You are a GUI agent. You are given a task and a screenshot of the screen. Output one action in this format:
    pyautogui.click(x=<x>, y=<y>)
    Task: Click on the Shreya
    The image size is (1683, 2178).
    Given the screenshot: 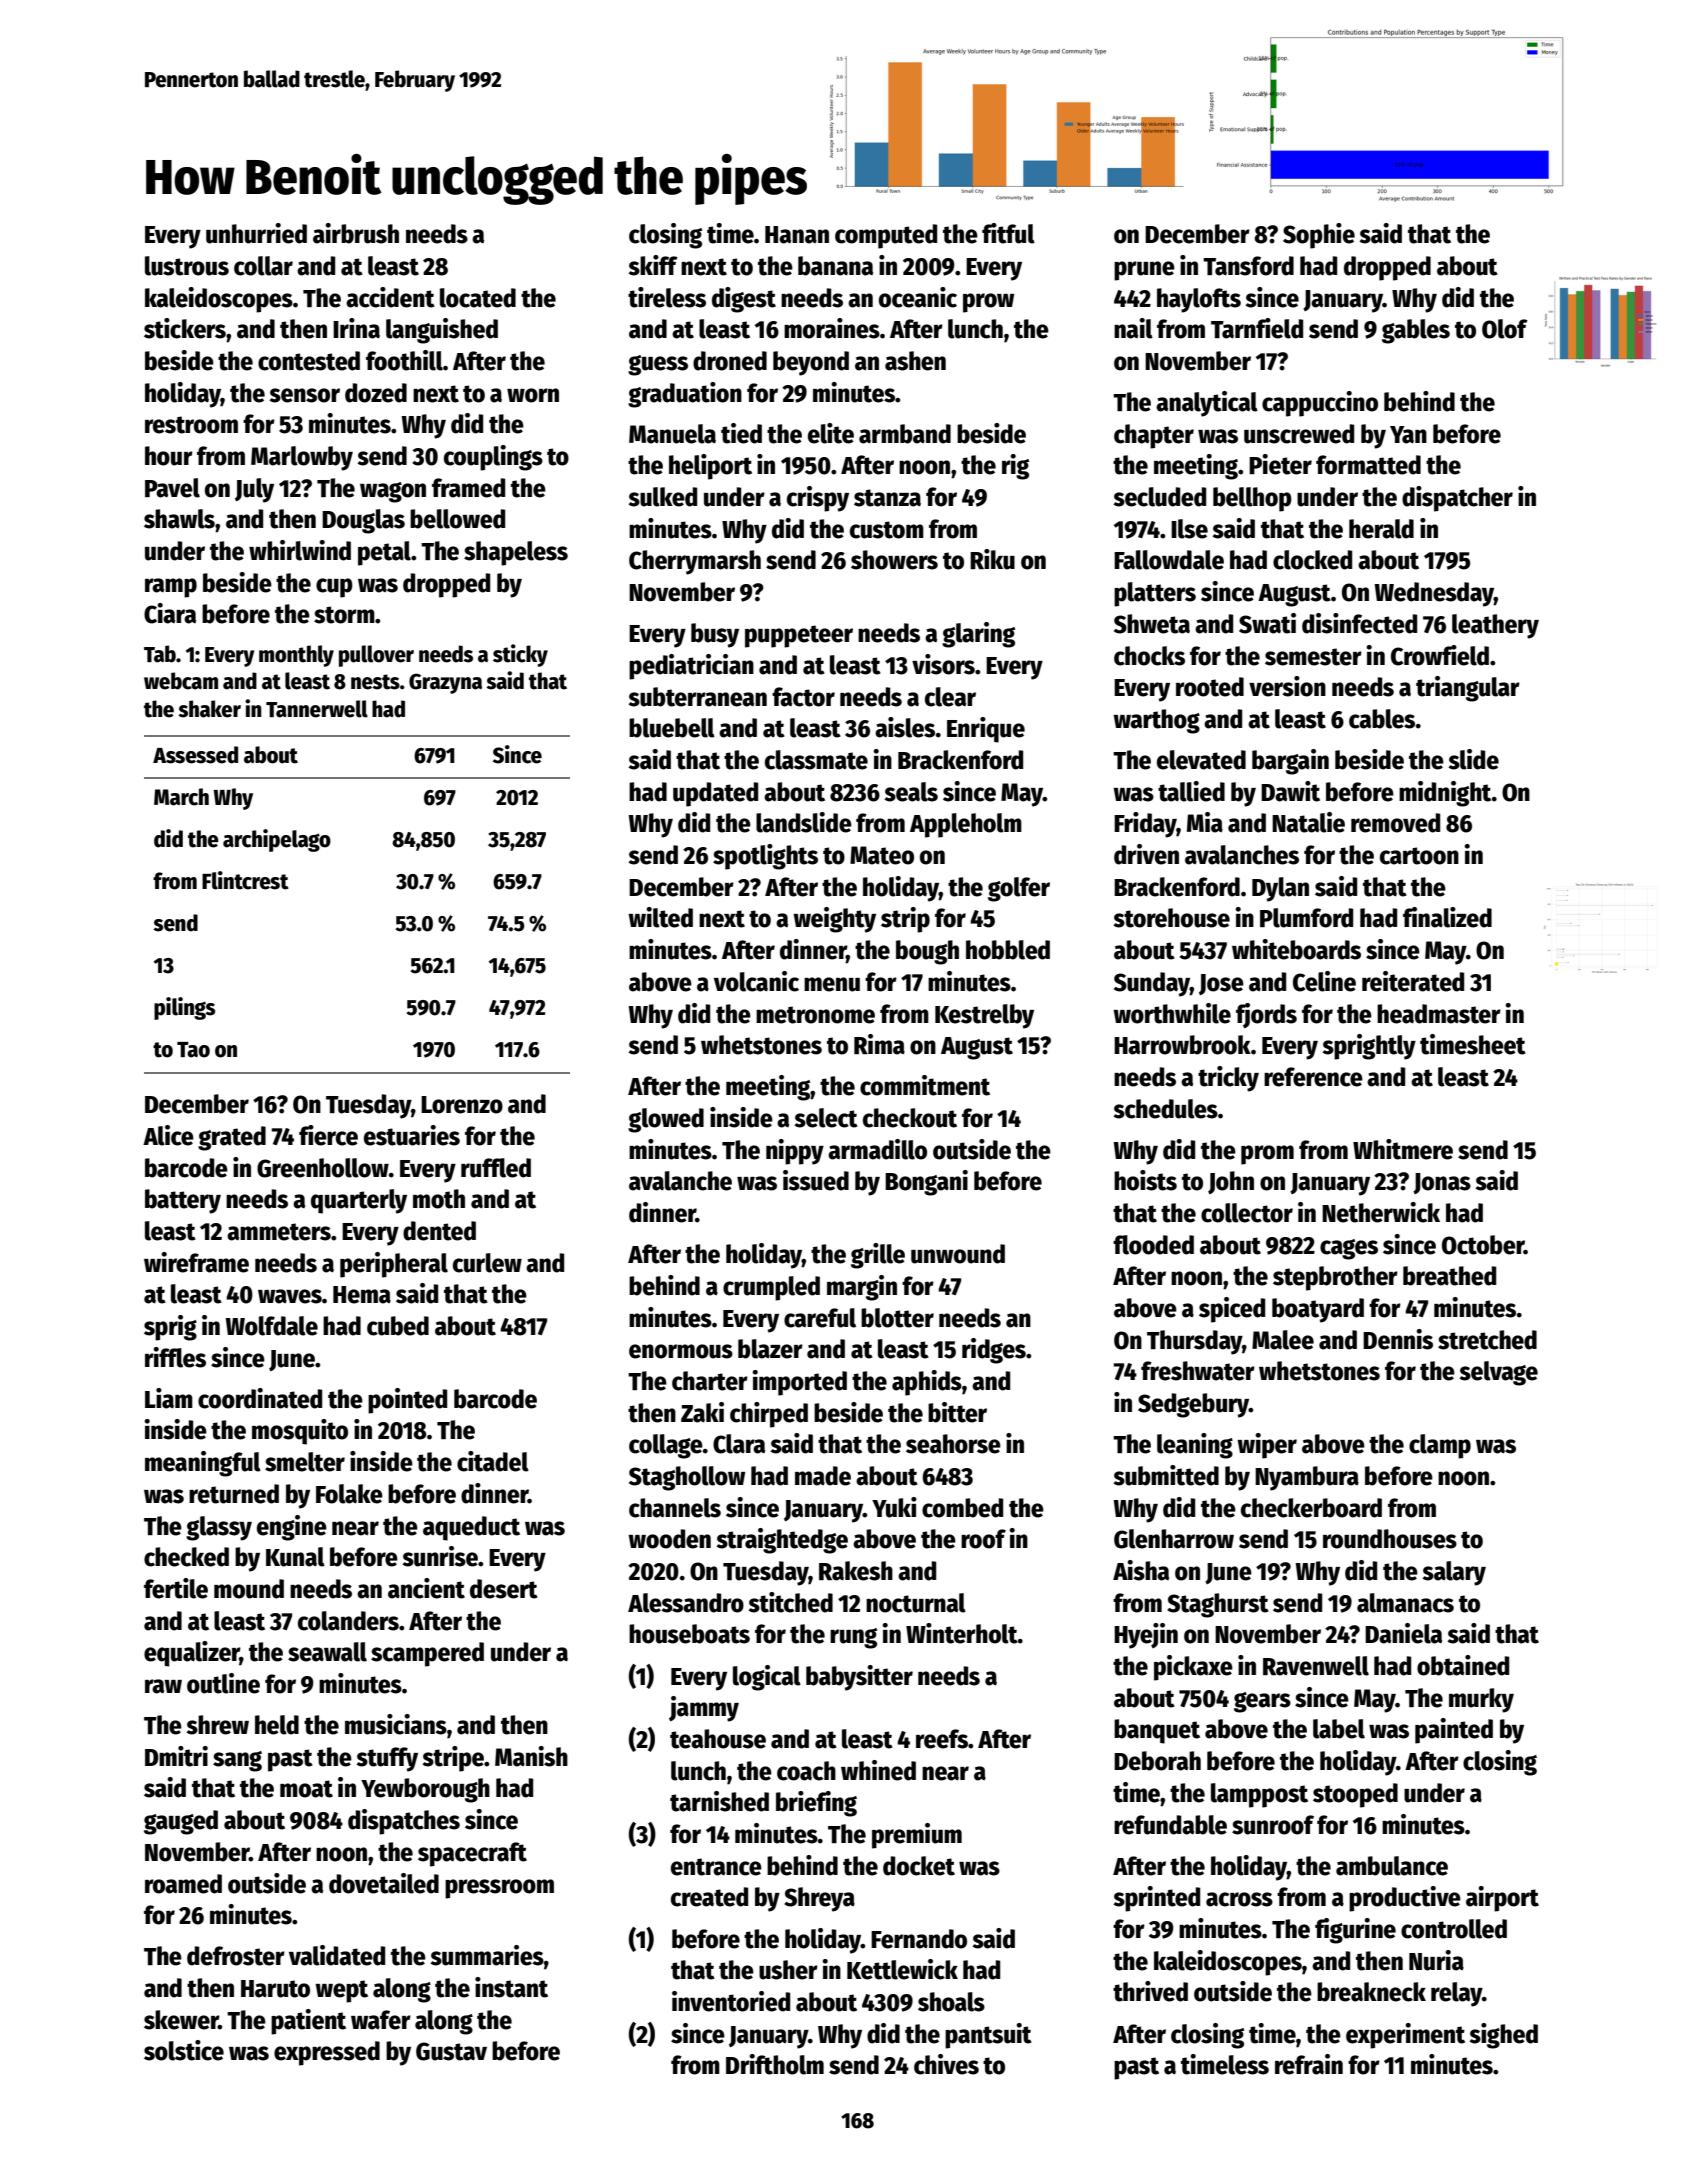 What is the action you would take?
    pyautogui.click(x=819, y=1899)
